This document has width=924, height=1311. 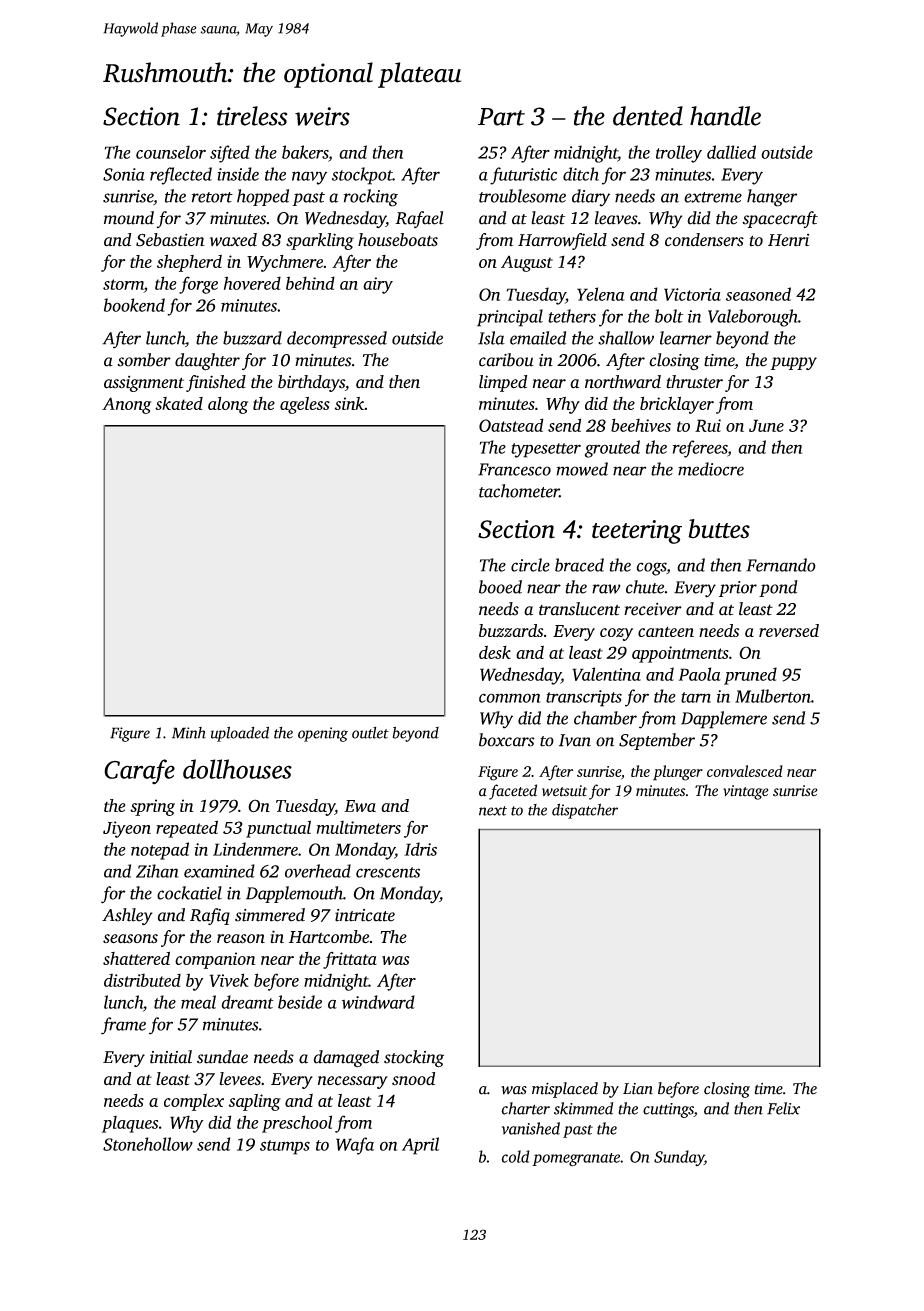 I want to click on tireless, so click(x=252, y=116).
